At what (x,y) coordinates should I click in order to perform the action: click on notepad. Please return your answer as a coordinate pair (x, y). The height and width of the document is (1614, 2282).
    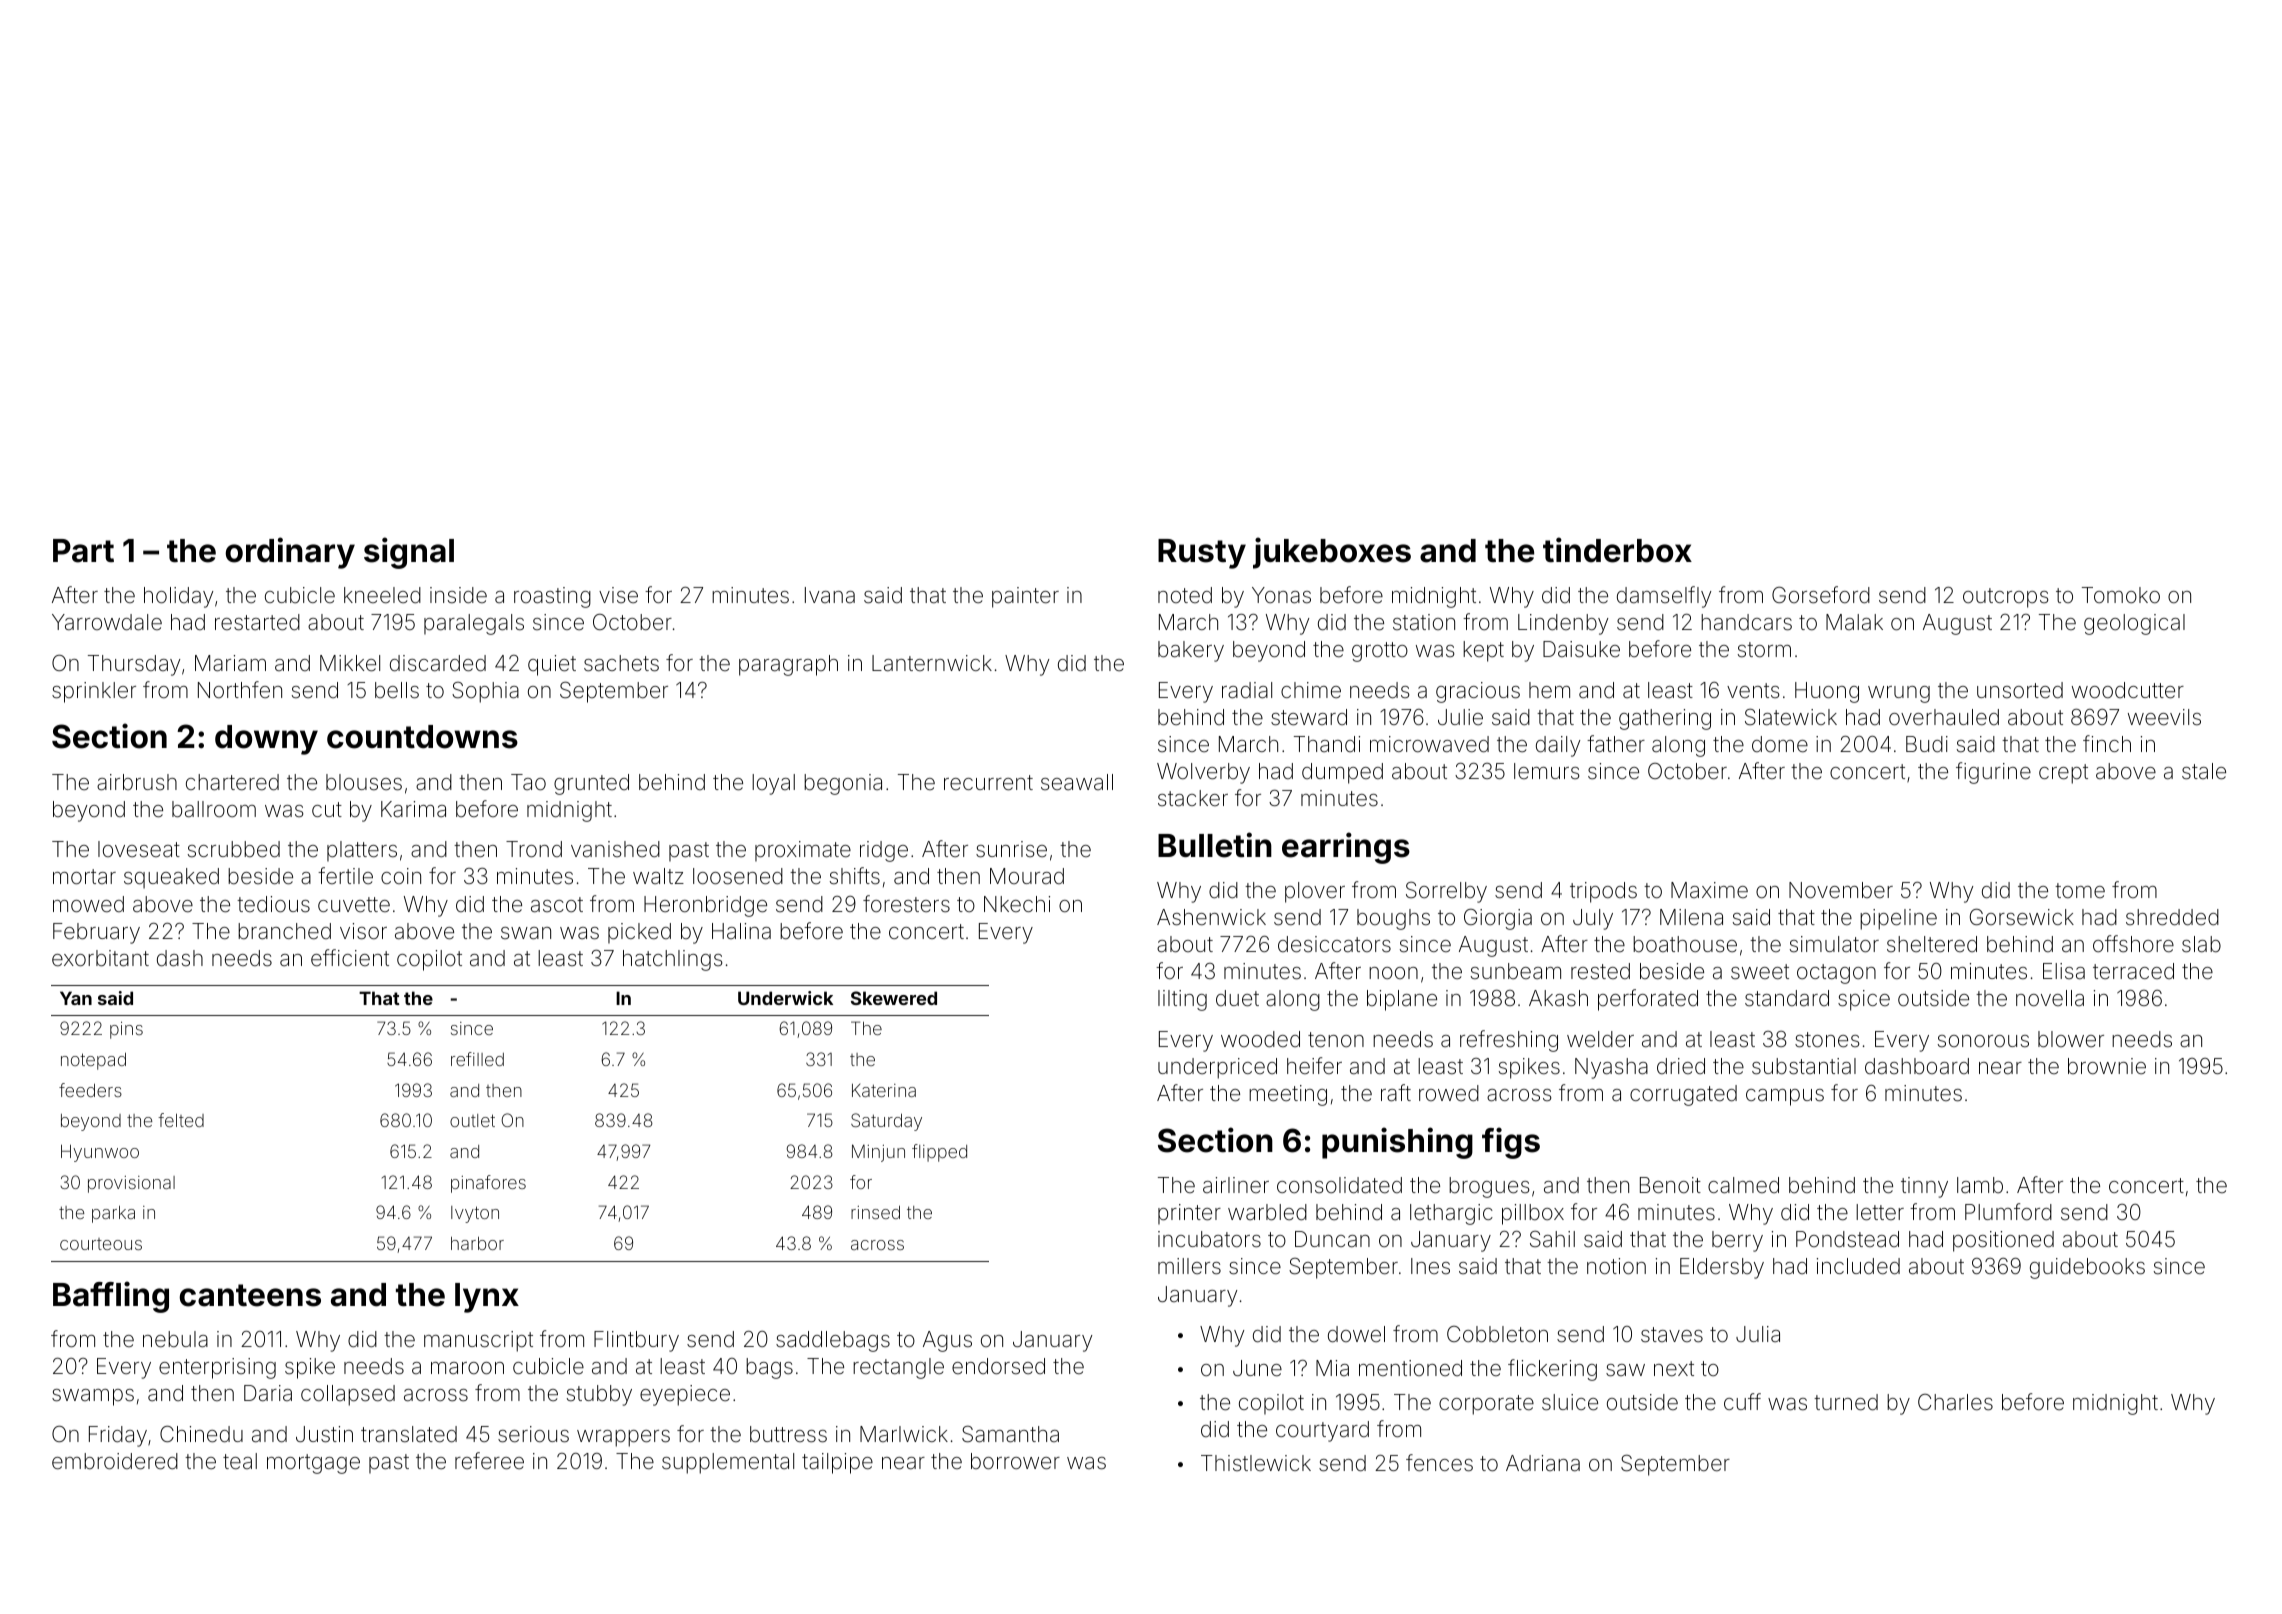
    Looking at the image, I should click on (93, 1061).
